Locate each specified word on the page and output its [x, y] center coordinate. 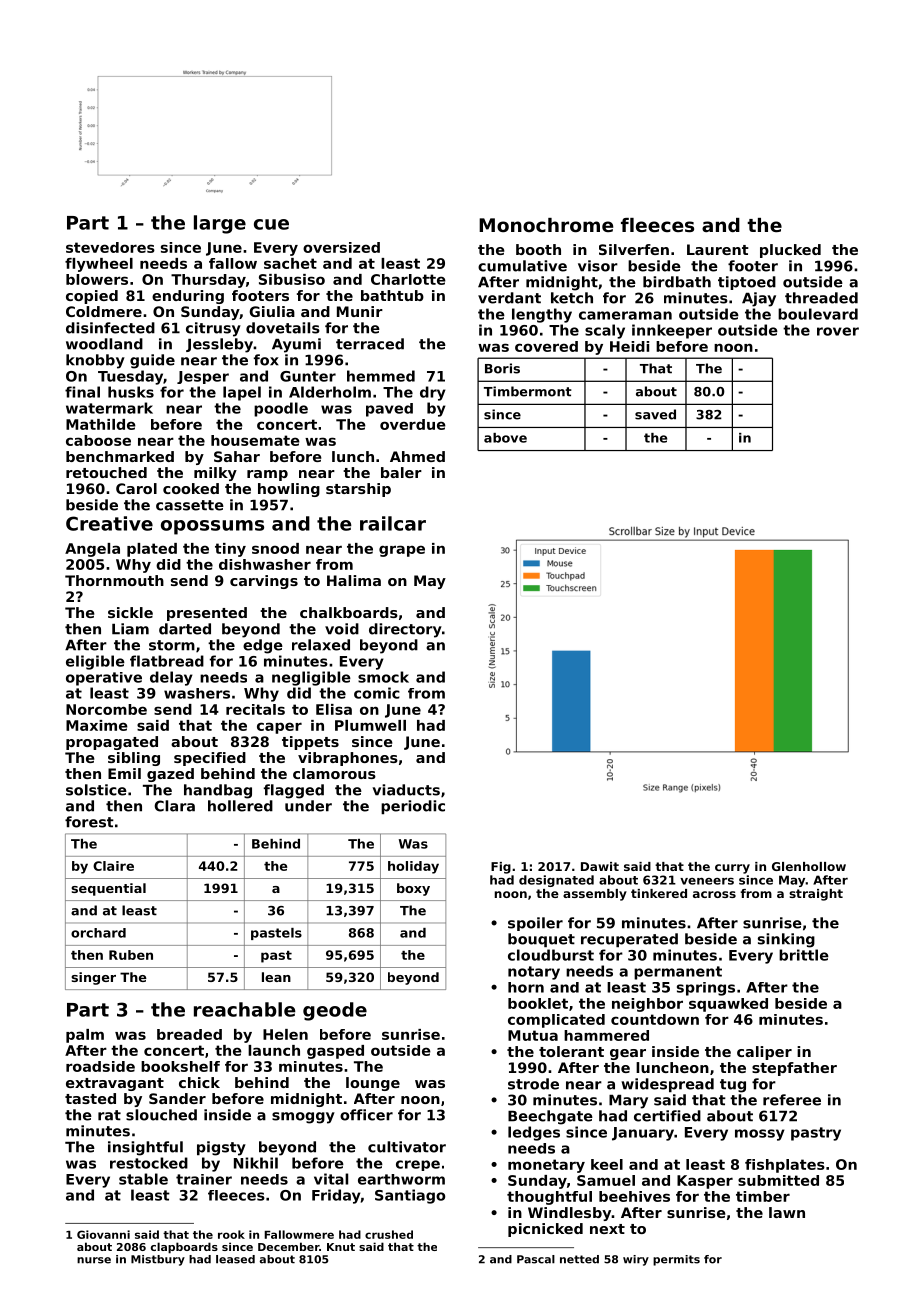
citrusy [213, 329]
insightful [145, 1148]
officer [366, 1115]
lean [276, 977]
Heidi [629, 346]
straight [816, 895]
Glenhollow [809, 866]
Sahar [237, 456]
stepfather [794, 1069]
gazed [170, 775]
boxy [413, 889]
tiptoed [747, 283]
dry [433, 393]
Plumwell [370, 725]
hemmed [381, 376]
